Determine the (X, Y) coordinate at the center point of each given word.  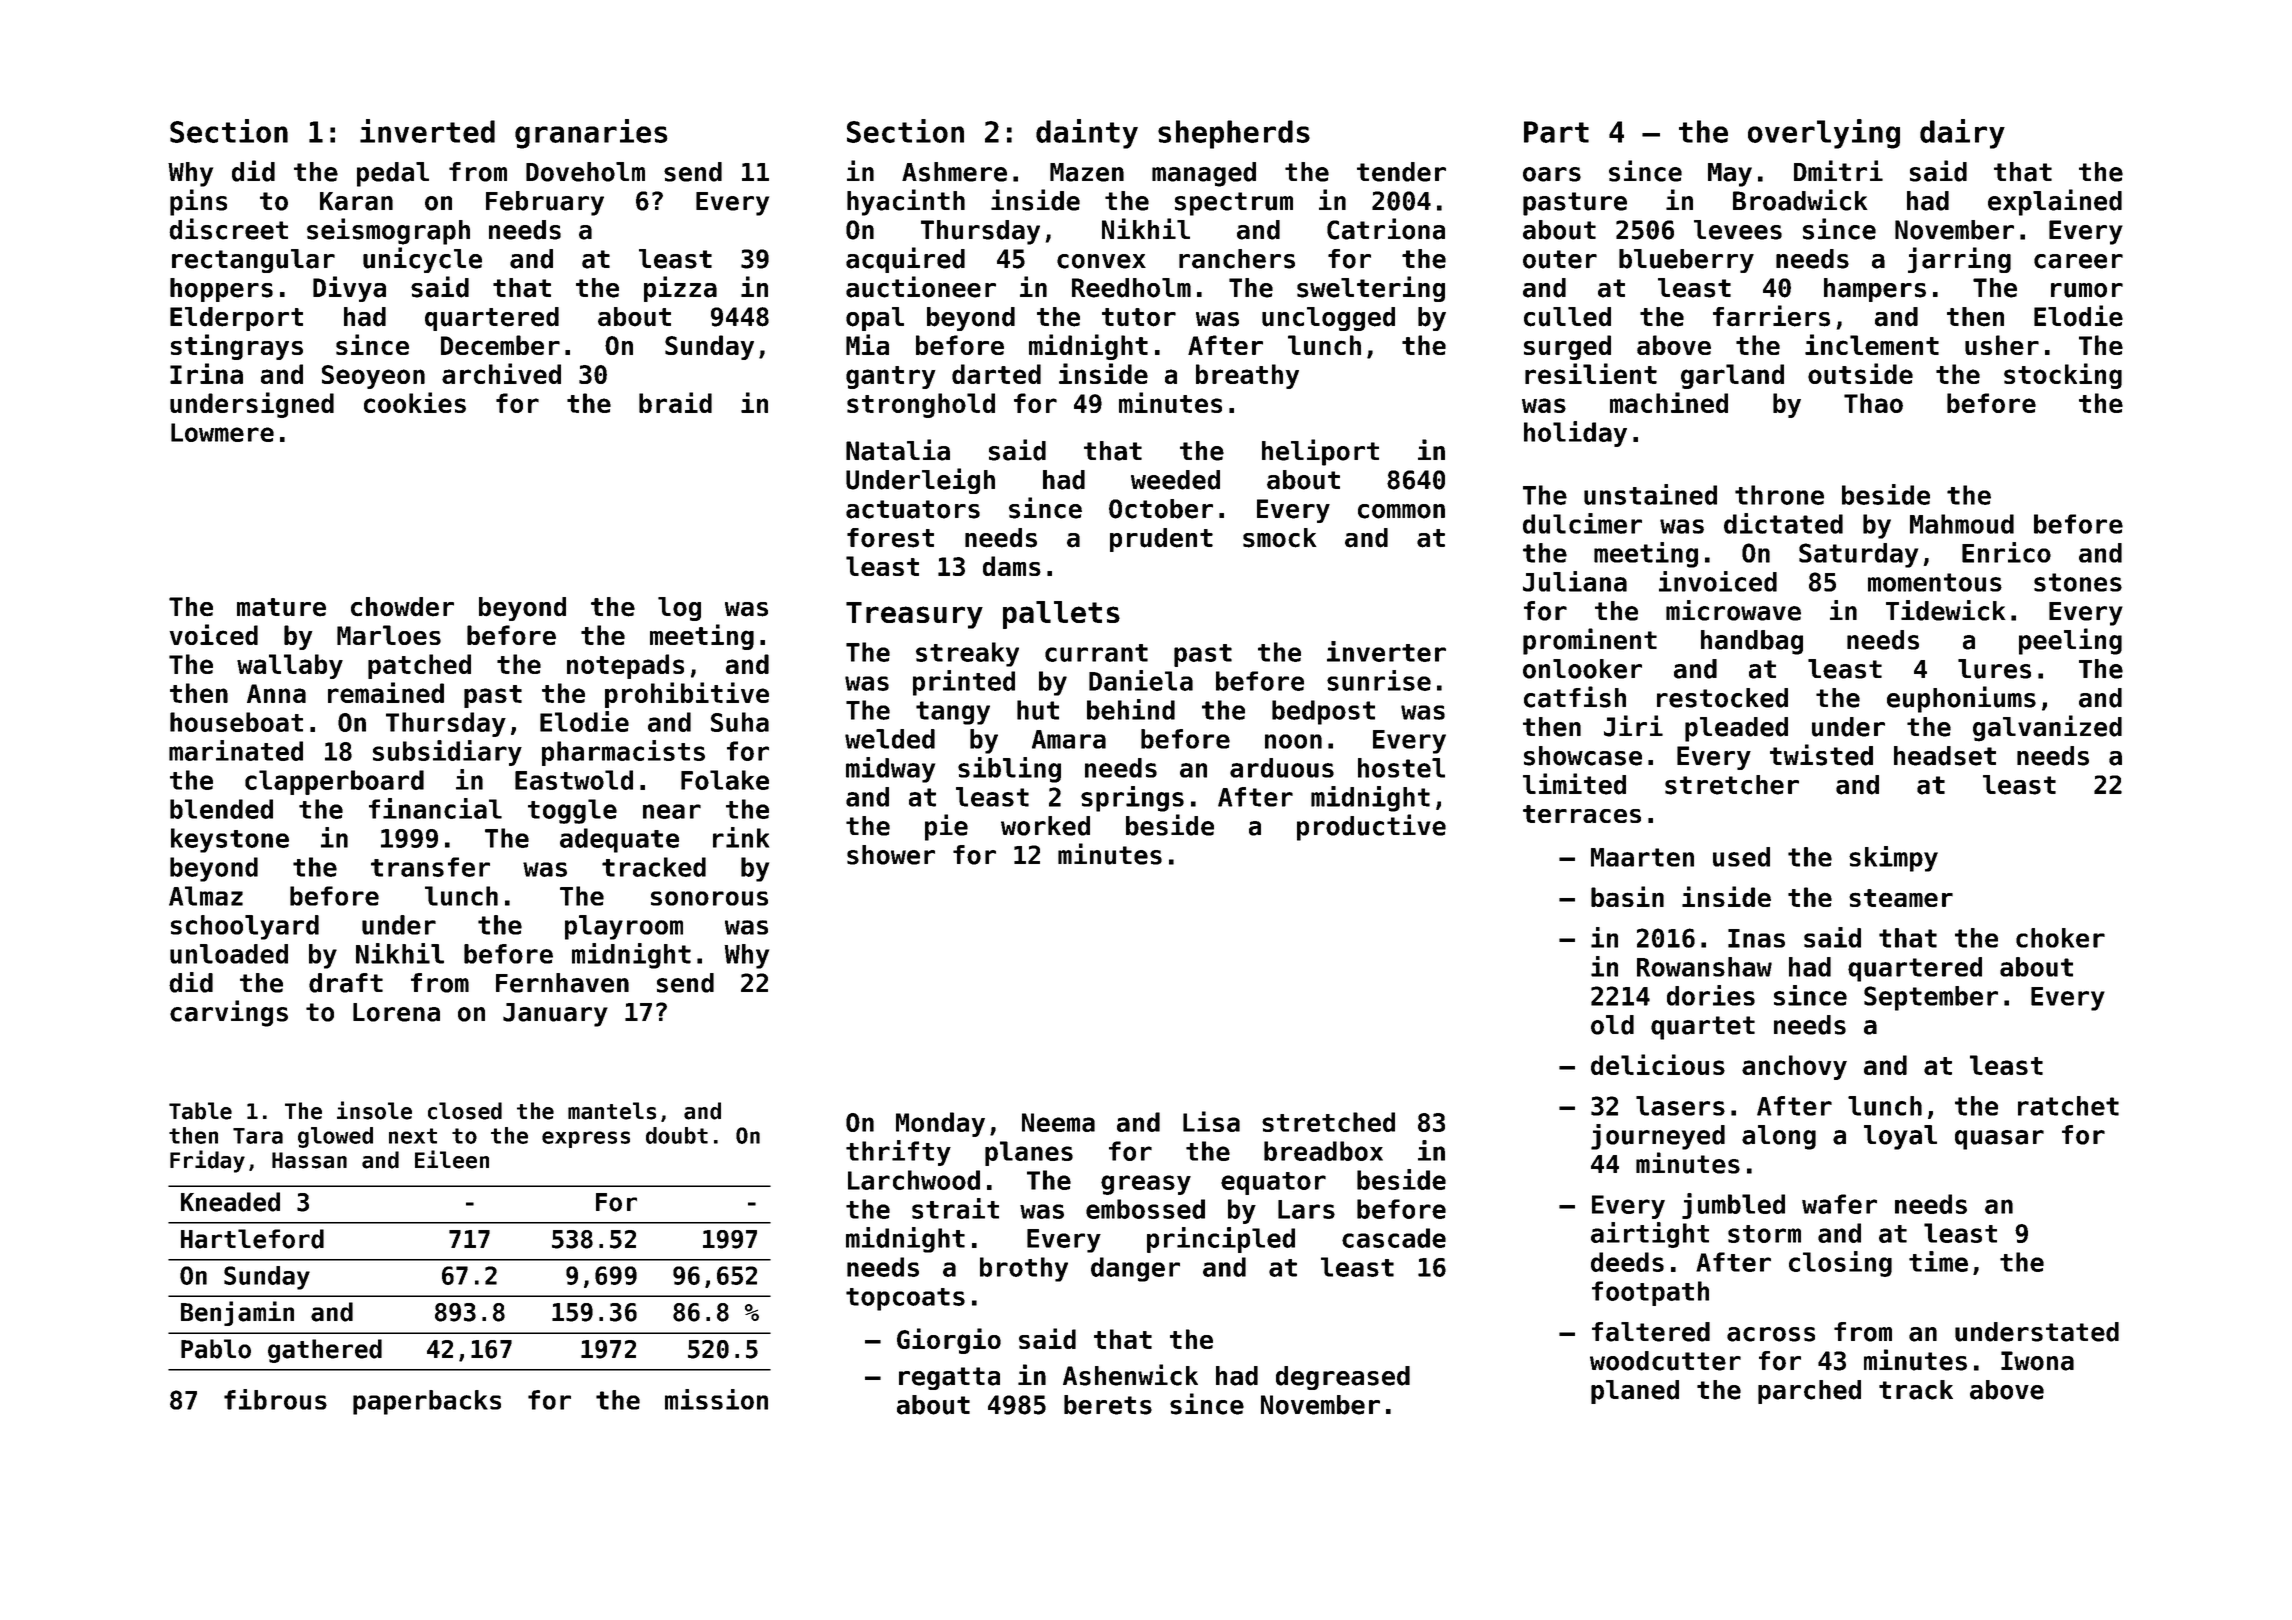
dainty (1087, 134)
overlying (1824, 134)
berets (1108, 1405)
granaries (591, 134)
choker (2060, 938)
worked (1045, 826)
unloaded (229, 954)
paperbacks (427, 1402)
